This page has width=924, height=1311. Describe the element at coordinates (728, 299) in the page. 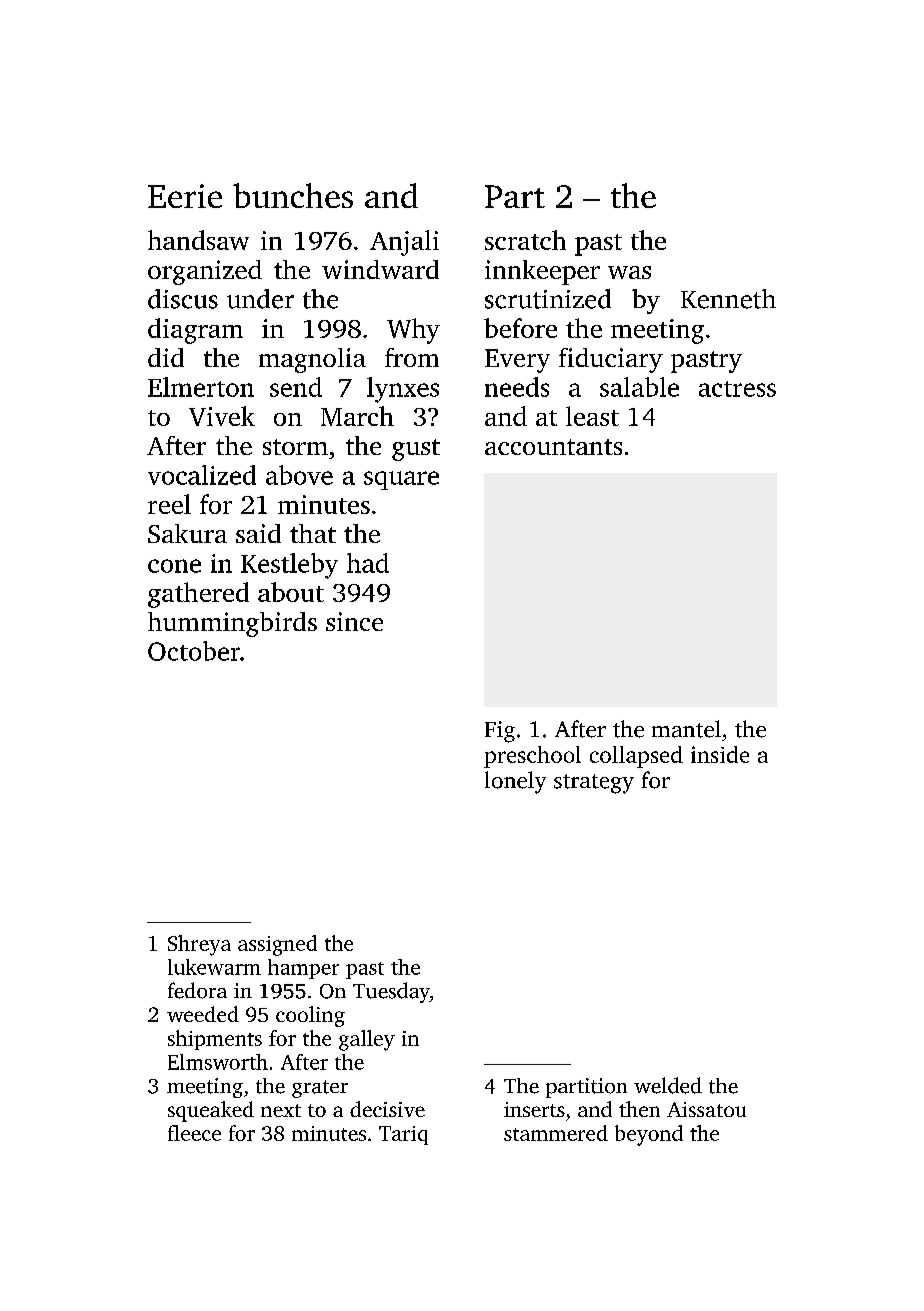

I see `Kenneth` at that location.
